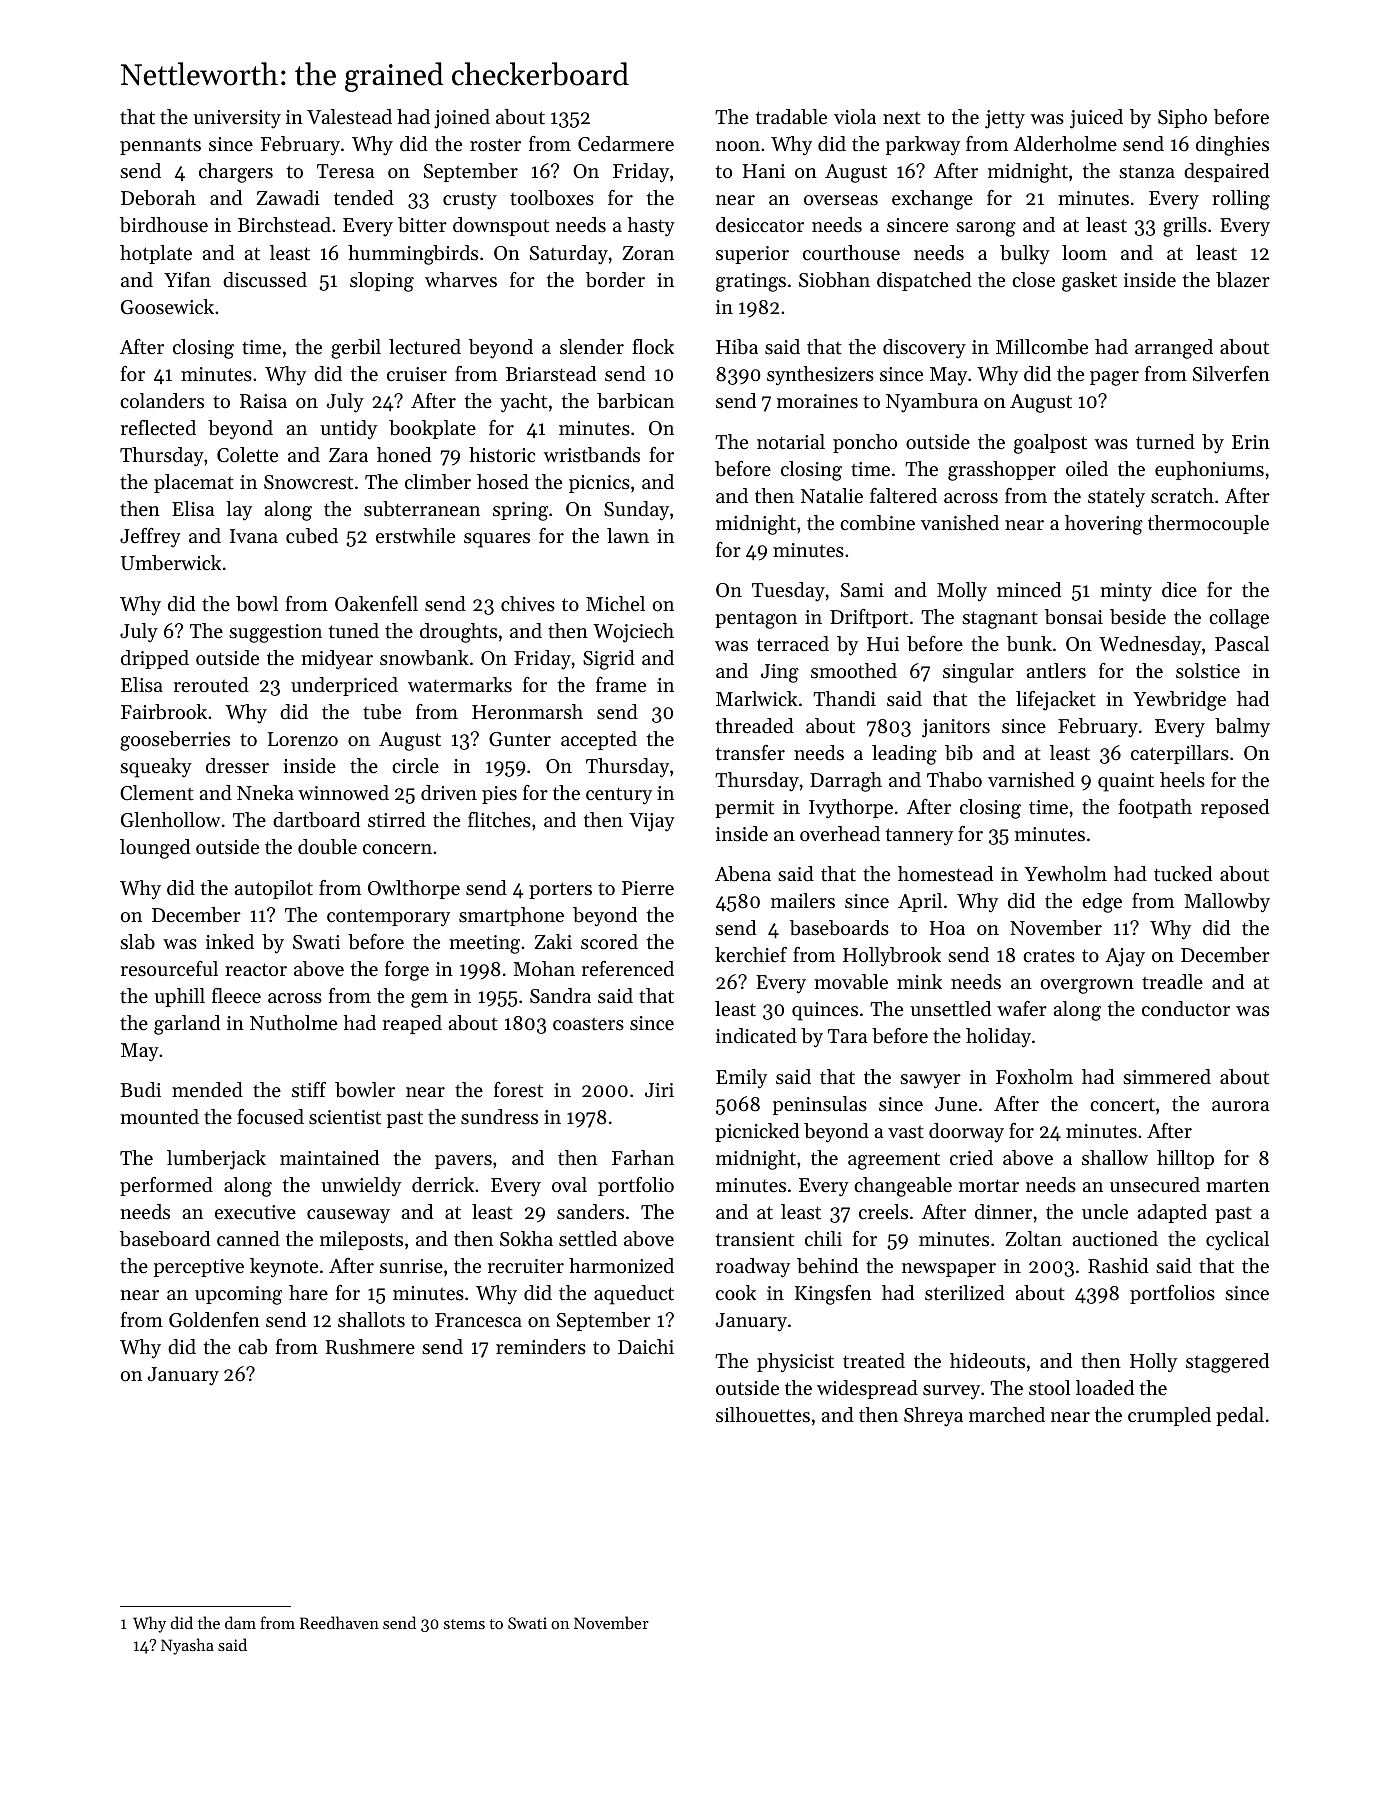 The image size is (1390, 1799). I want to click on Valestead, so click(349, 117).
